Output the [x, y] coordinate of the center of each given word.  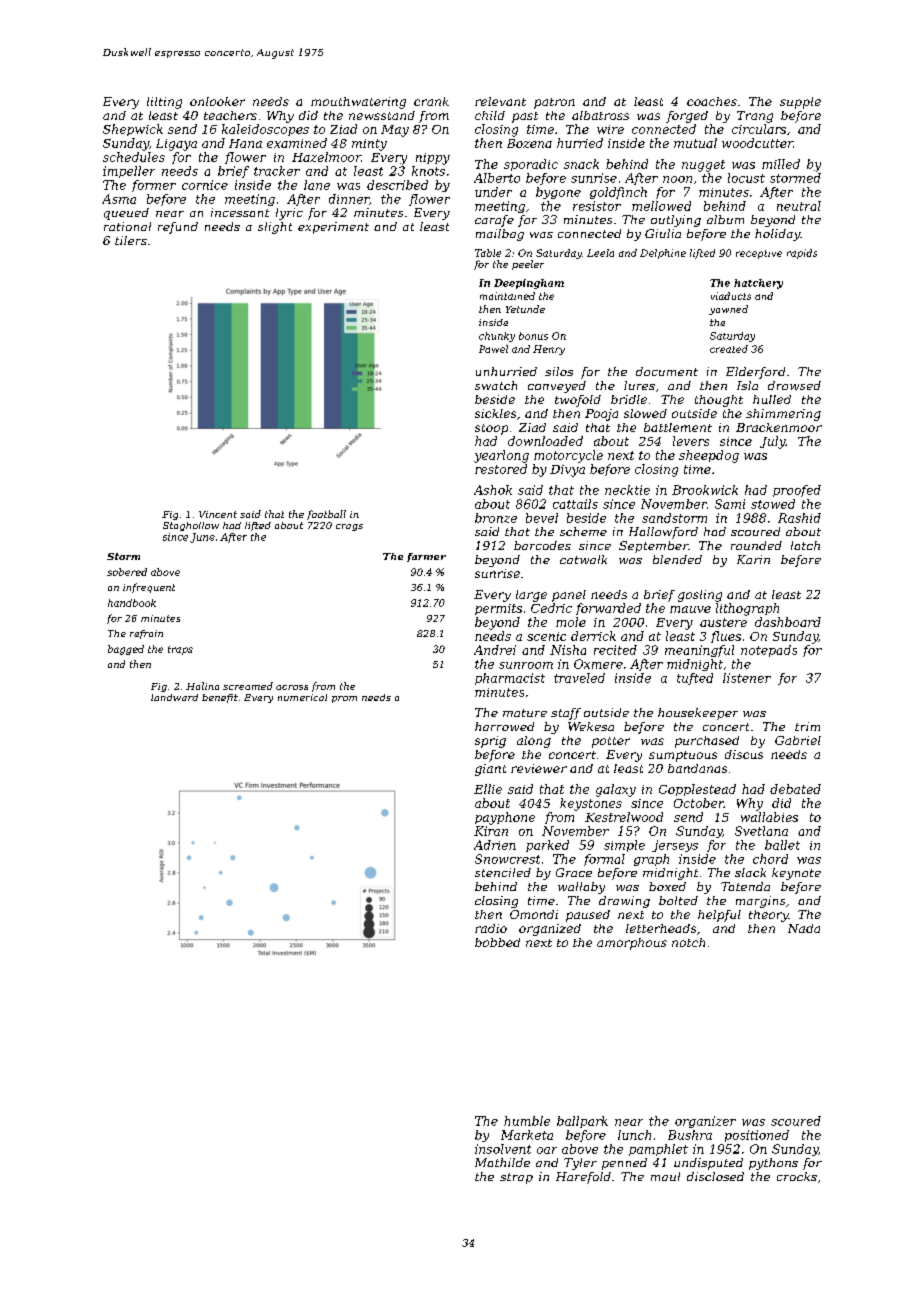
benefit [220, 698]
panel [569, 596]
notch [688, 942]
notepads [769, 651]
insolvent [503, 1149]
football [326, 515]
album [725, 219]
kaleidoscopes [265, 130]
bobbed [497, 942]
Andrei [495, 650]
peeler [528, 265]
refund [178, 228]
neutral [799, 206]
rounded [756, 545]
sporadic [531, 165]
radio [491, 928]
